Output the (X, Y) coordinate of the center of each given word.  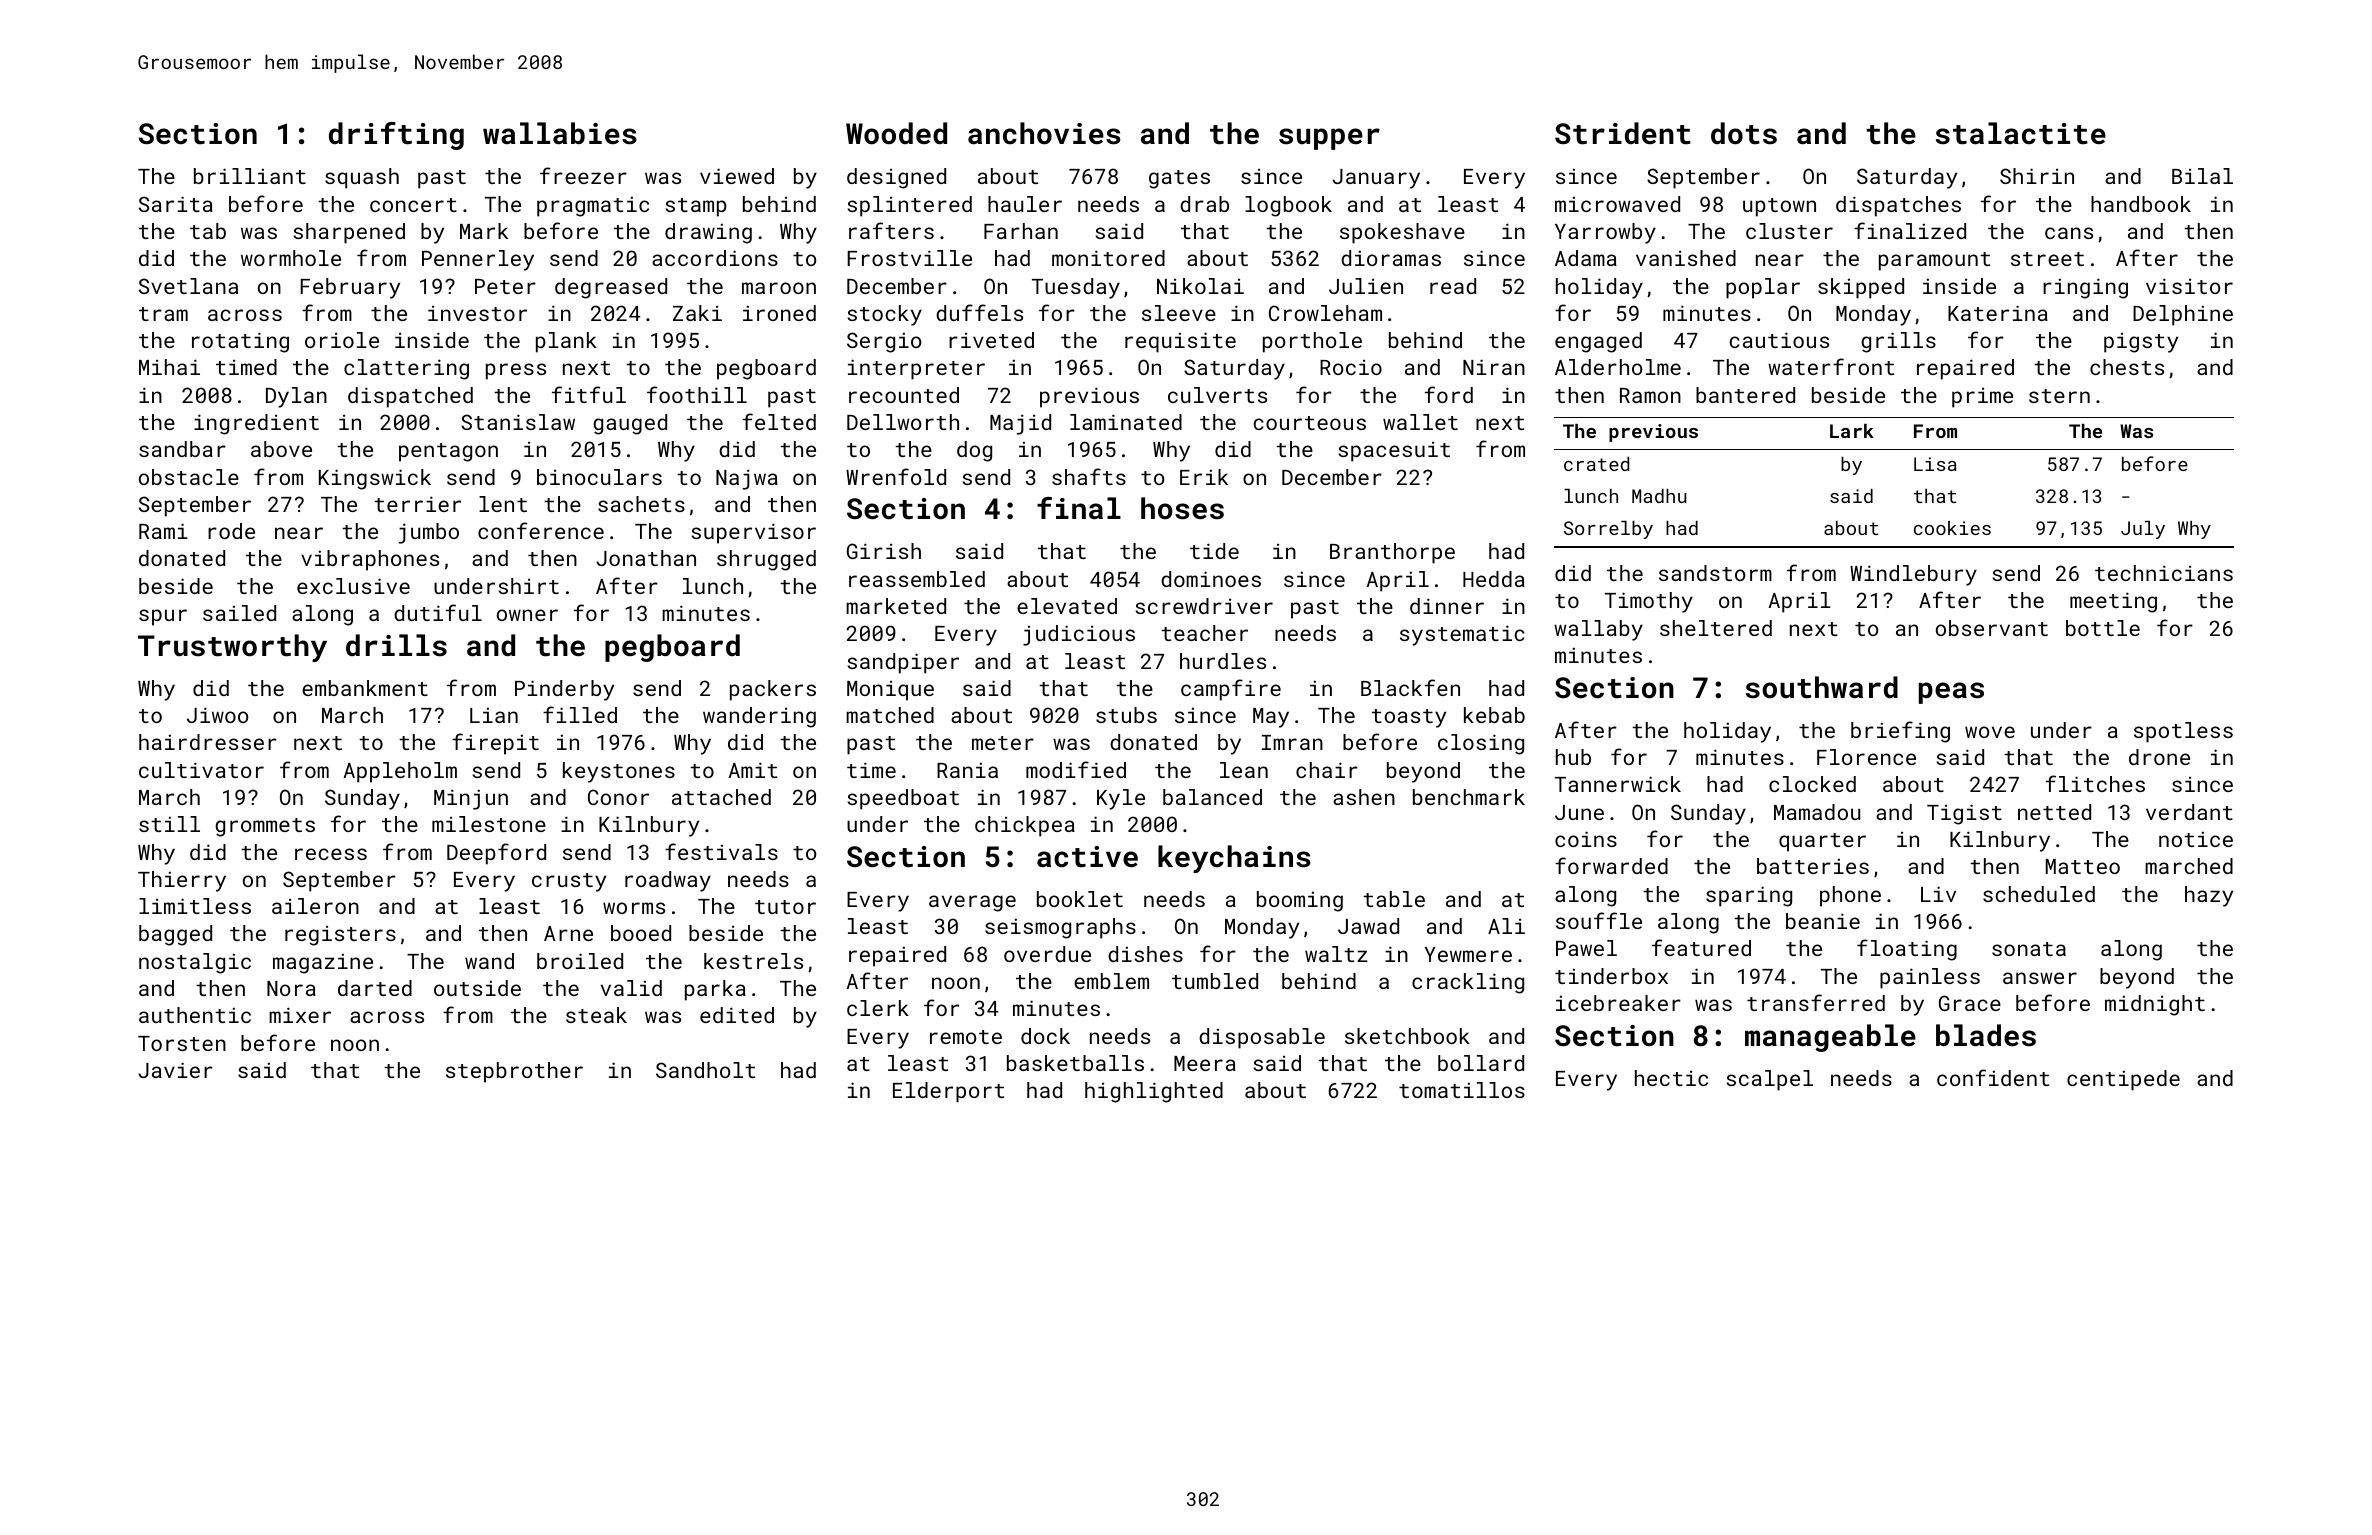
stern (2059, 396)
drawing (708, 233)
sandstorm (1715, 573)
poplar (1763, 288)
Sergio (884, 342)
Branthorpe (1392, 553)
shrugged (766, 560)
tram (163, 314)
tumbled (1215, 981)
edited (737, 1015)
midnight (2155, 1005)
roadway (668, 881)
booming (1300, 901)
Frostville (909, 258)
